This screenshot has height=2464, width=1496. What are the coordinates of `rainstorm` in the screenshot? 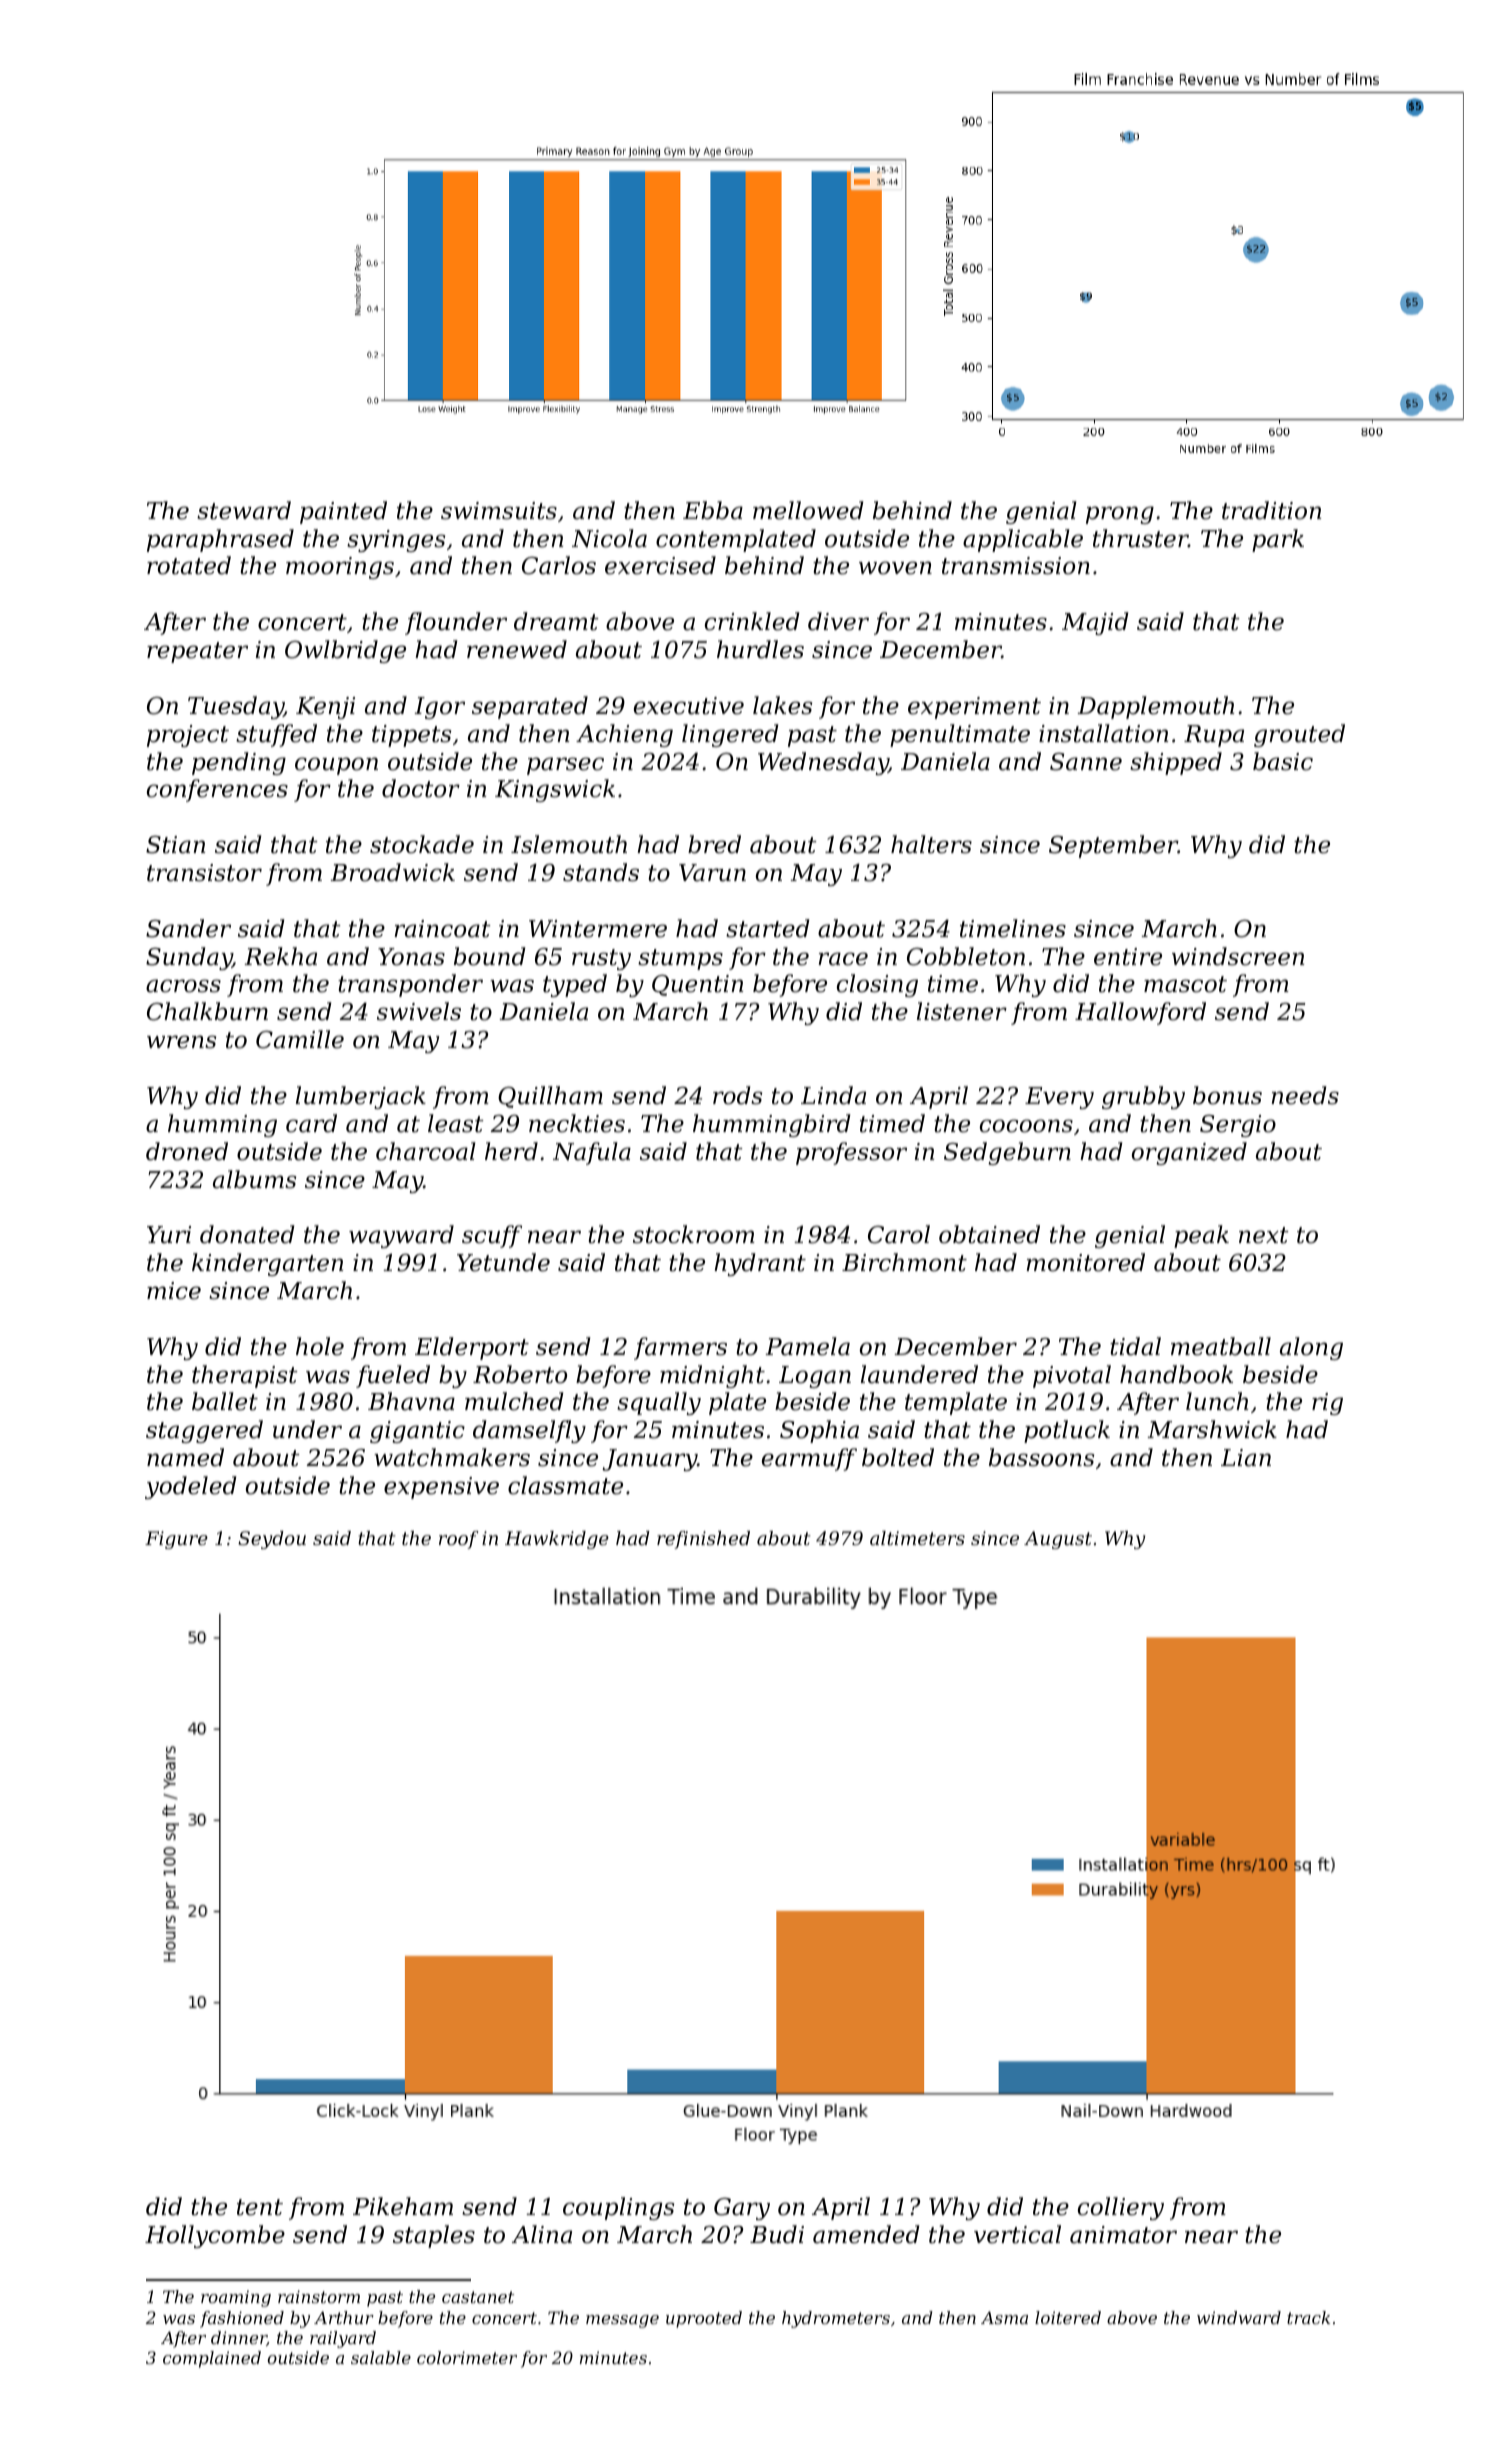 It's located at (319, 2296).
